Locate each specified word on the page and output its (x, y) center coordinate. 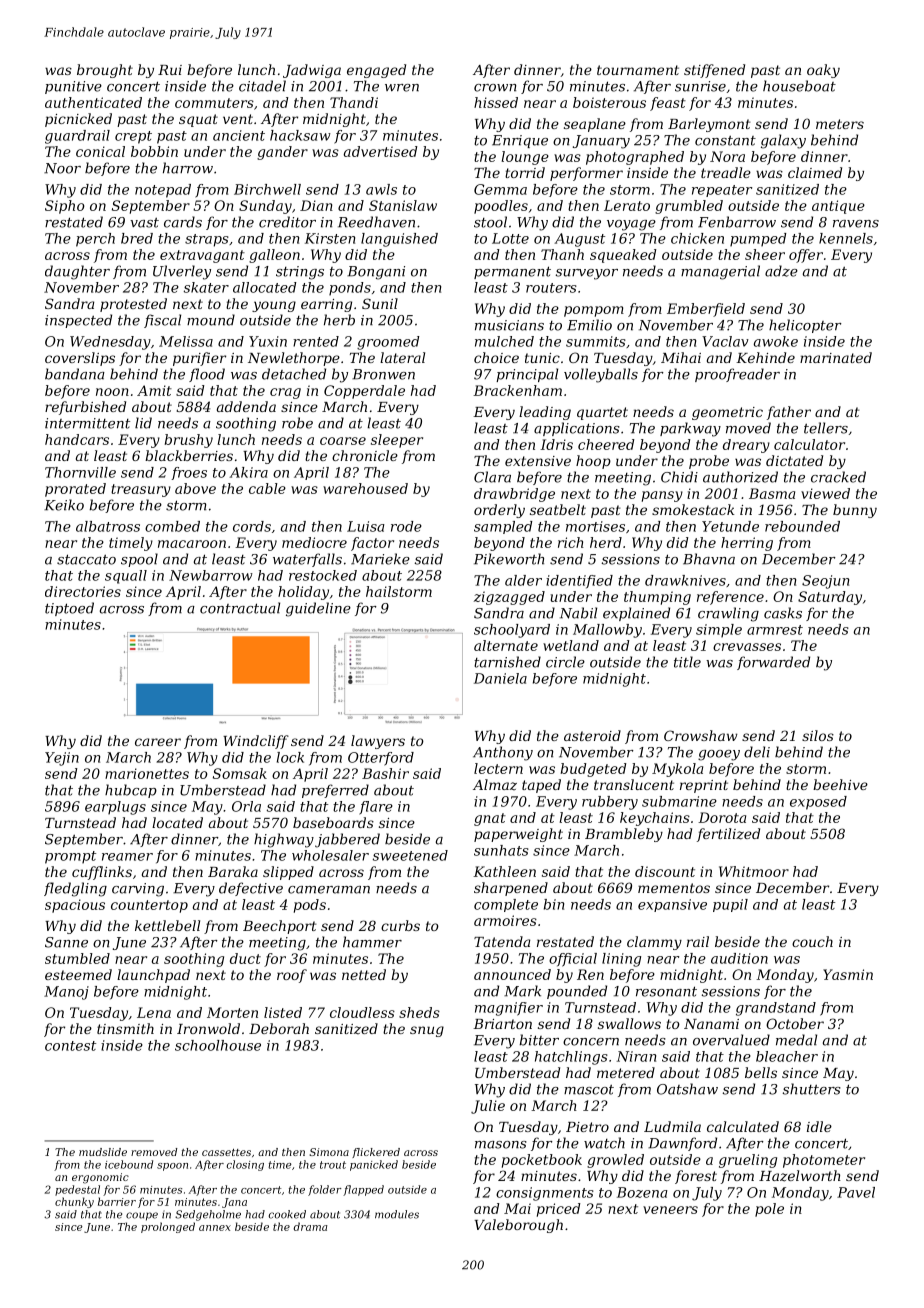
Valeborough (518, 1226)
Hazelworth (800, 1176)
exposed (818, 803)
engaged (376, 71)
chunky (74, 1202)
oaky (823, 71)
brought (105, 71)
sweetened (410, 855)
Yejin (62, 759)
